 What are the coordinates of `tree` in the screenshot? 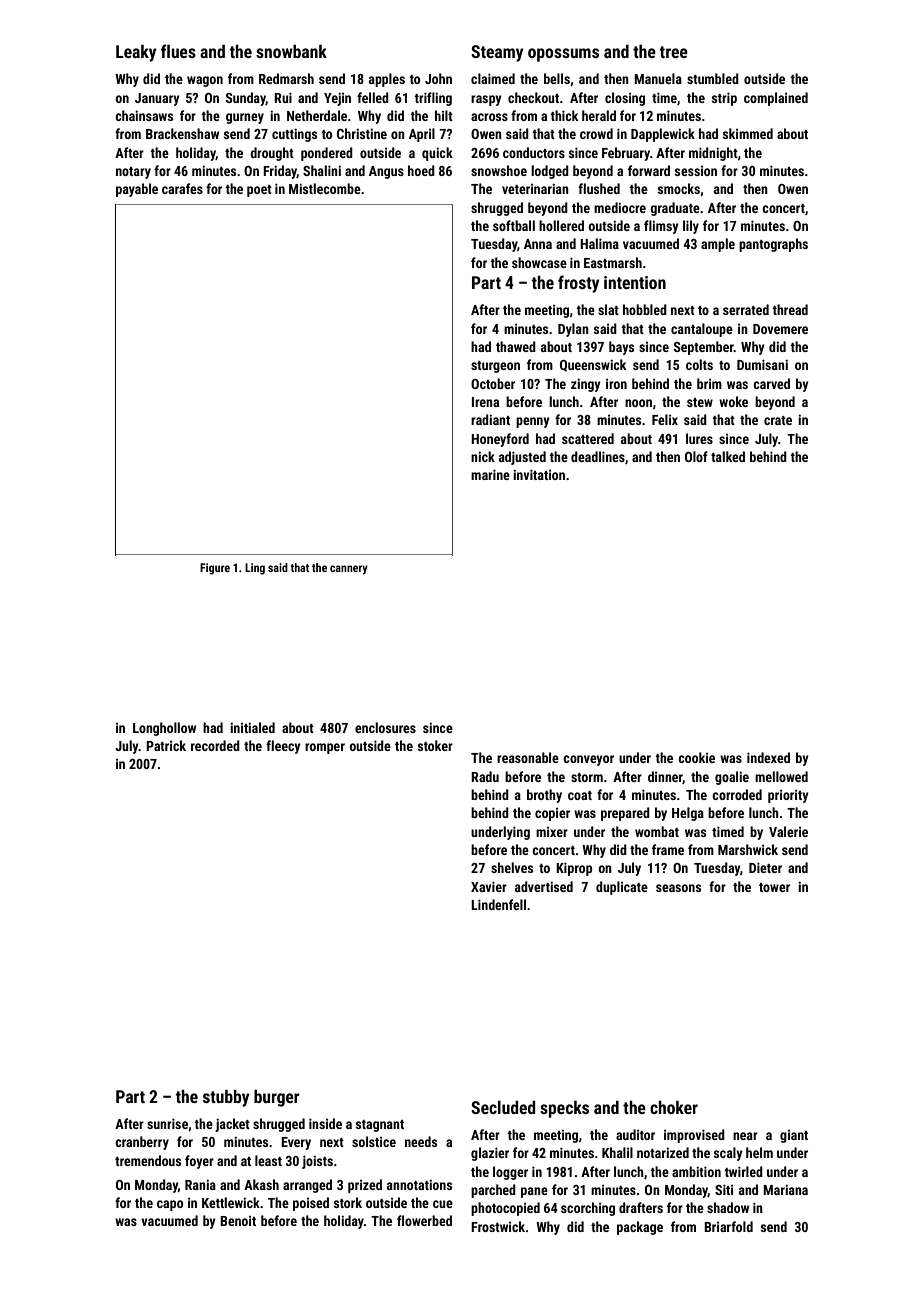 It's located at (674, 52).
